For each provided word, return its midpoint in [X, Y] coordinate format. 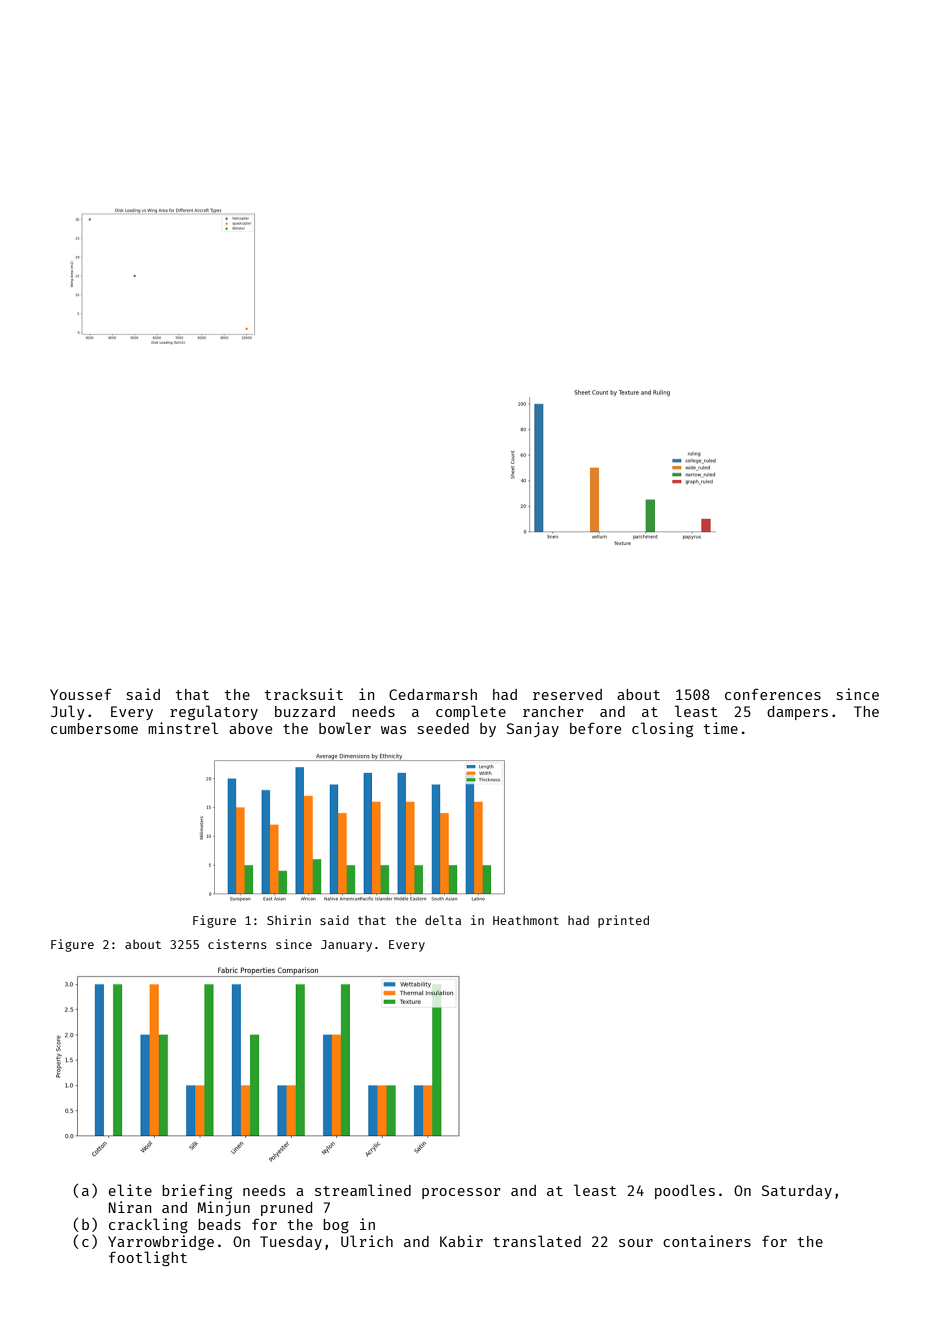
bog [336, 1226]
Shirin [289, 920]
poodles [685, 1191]
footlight [148, 1259]
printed [623, 921]
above [250, 728]
